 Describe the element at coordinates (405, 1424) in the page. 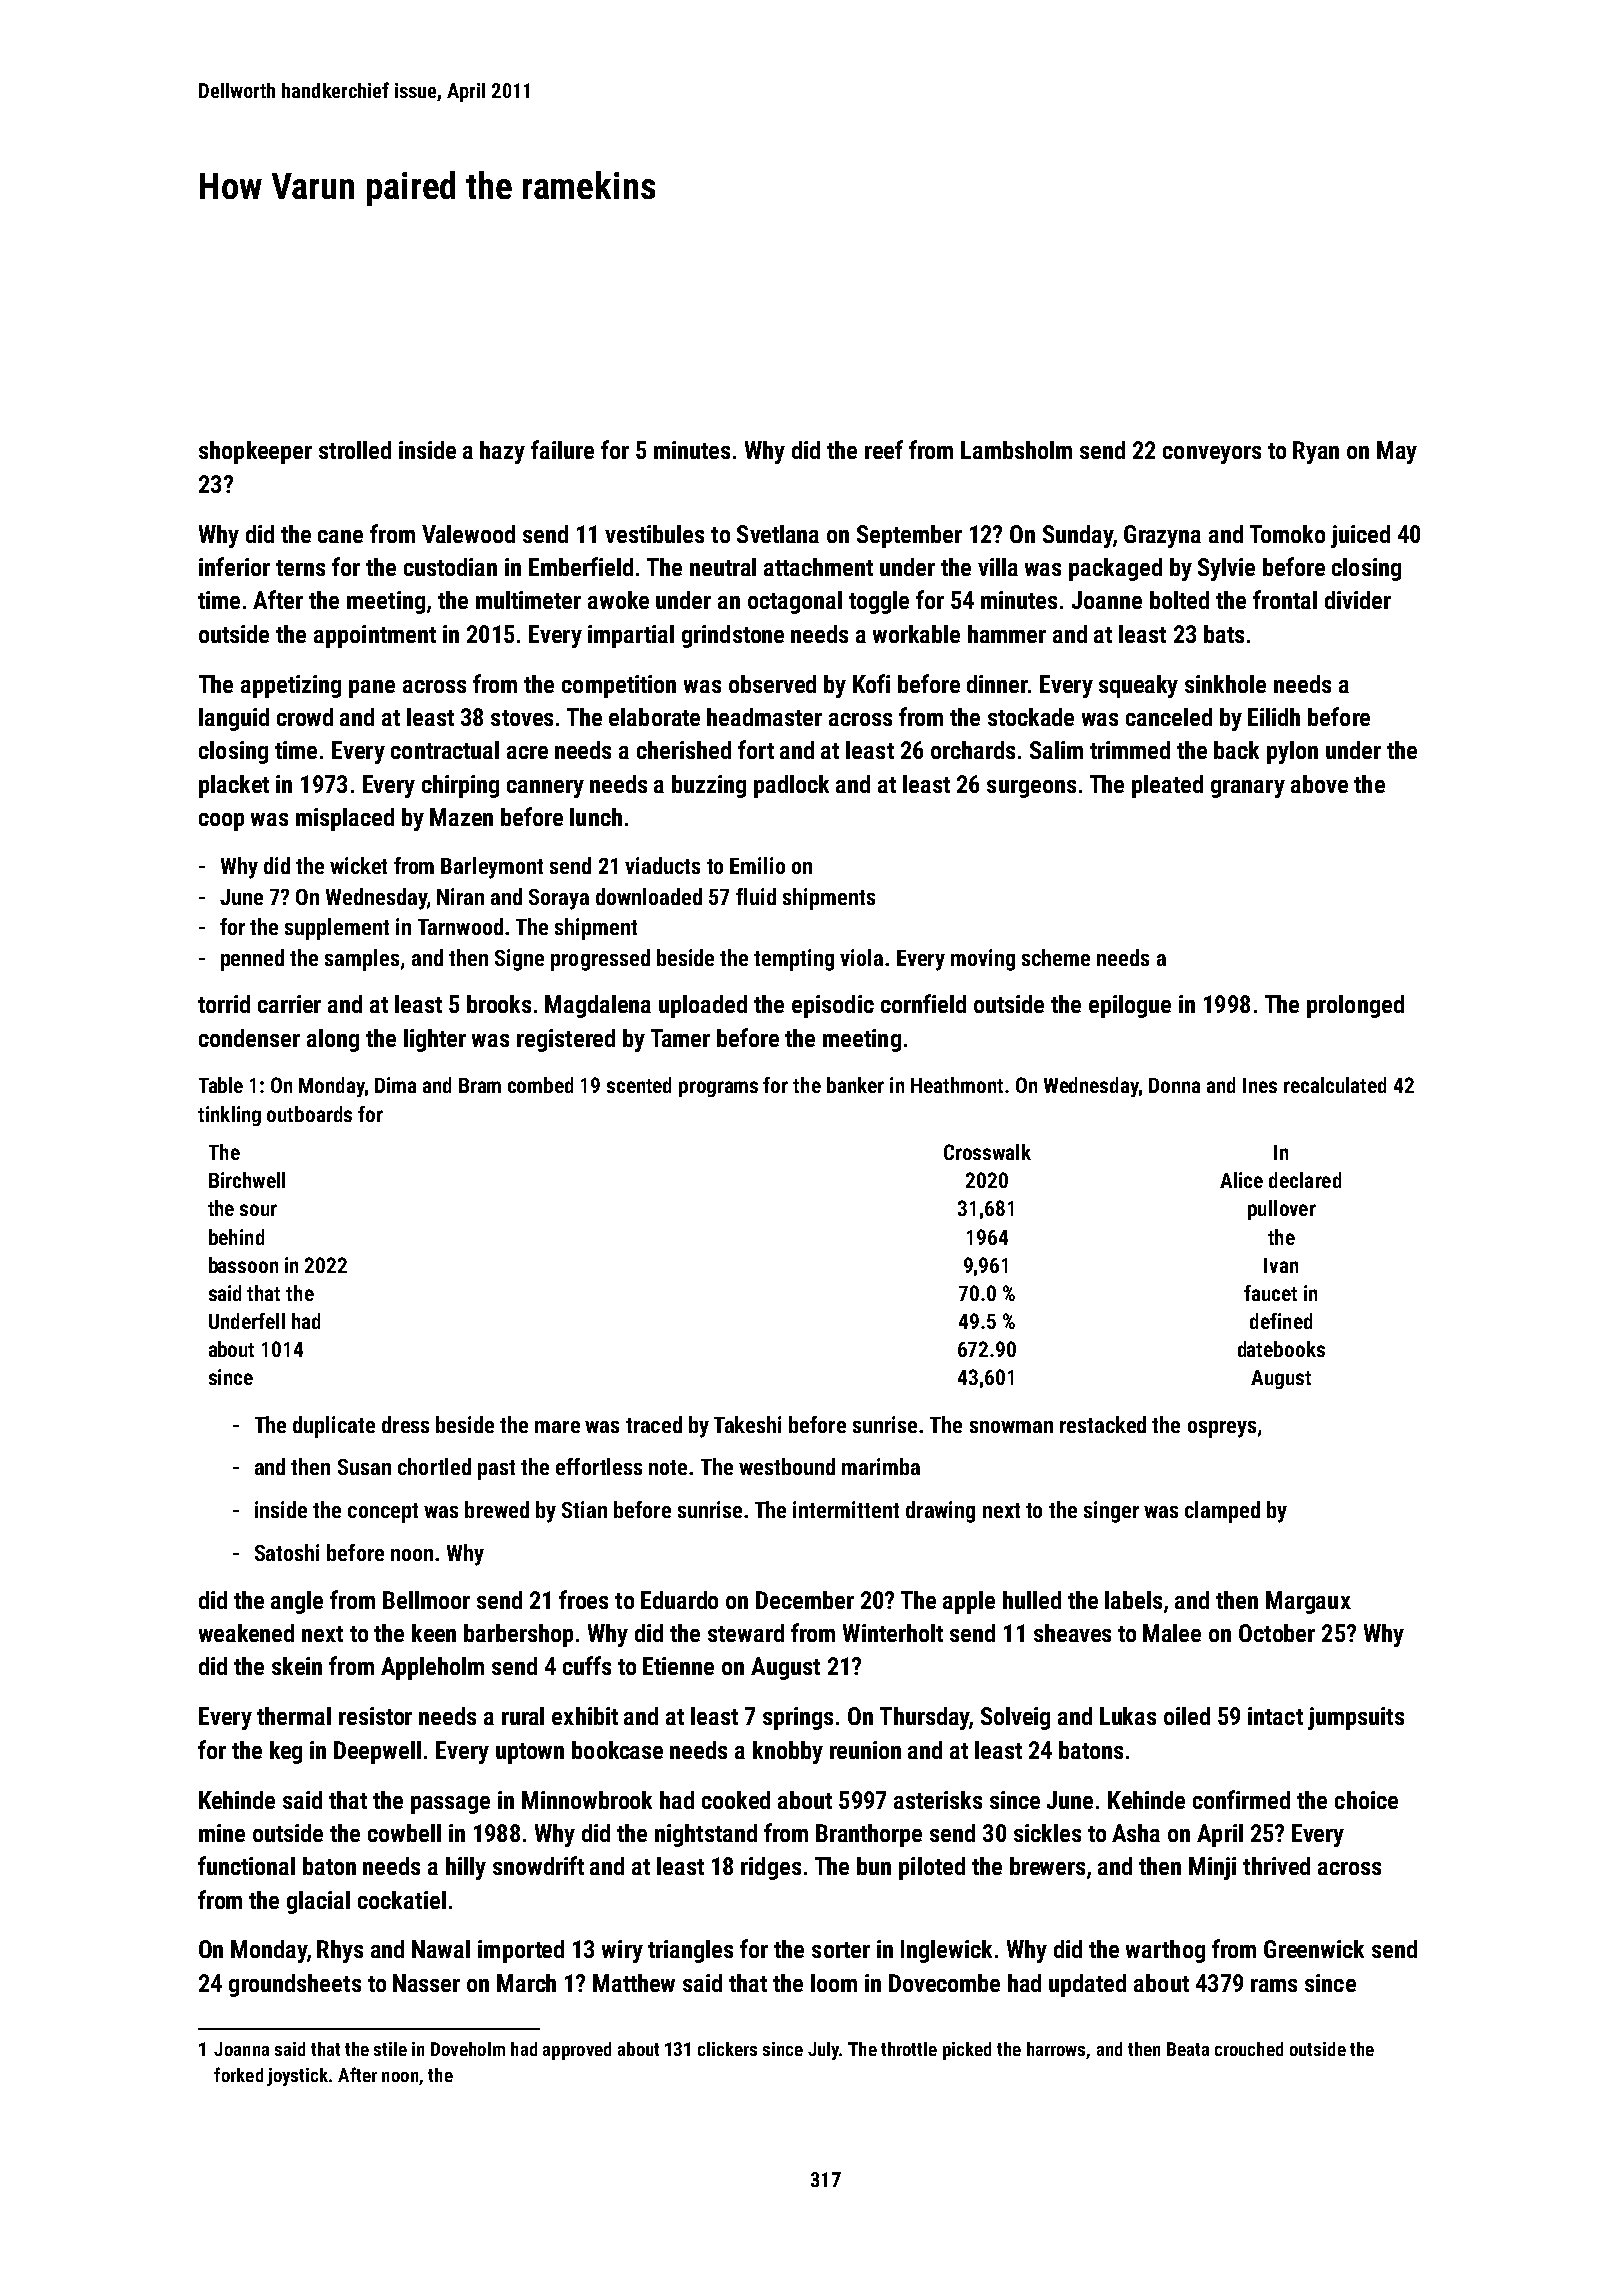

I see `dress` at that location.
